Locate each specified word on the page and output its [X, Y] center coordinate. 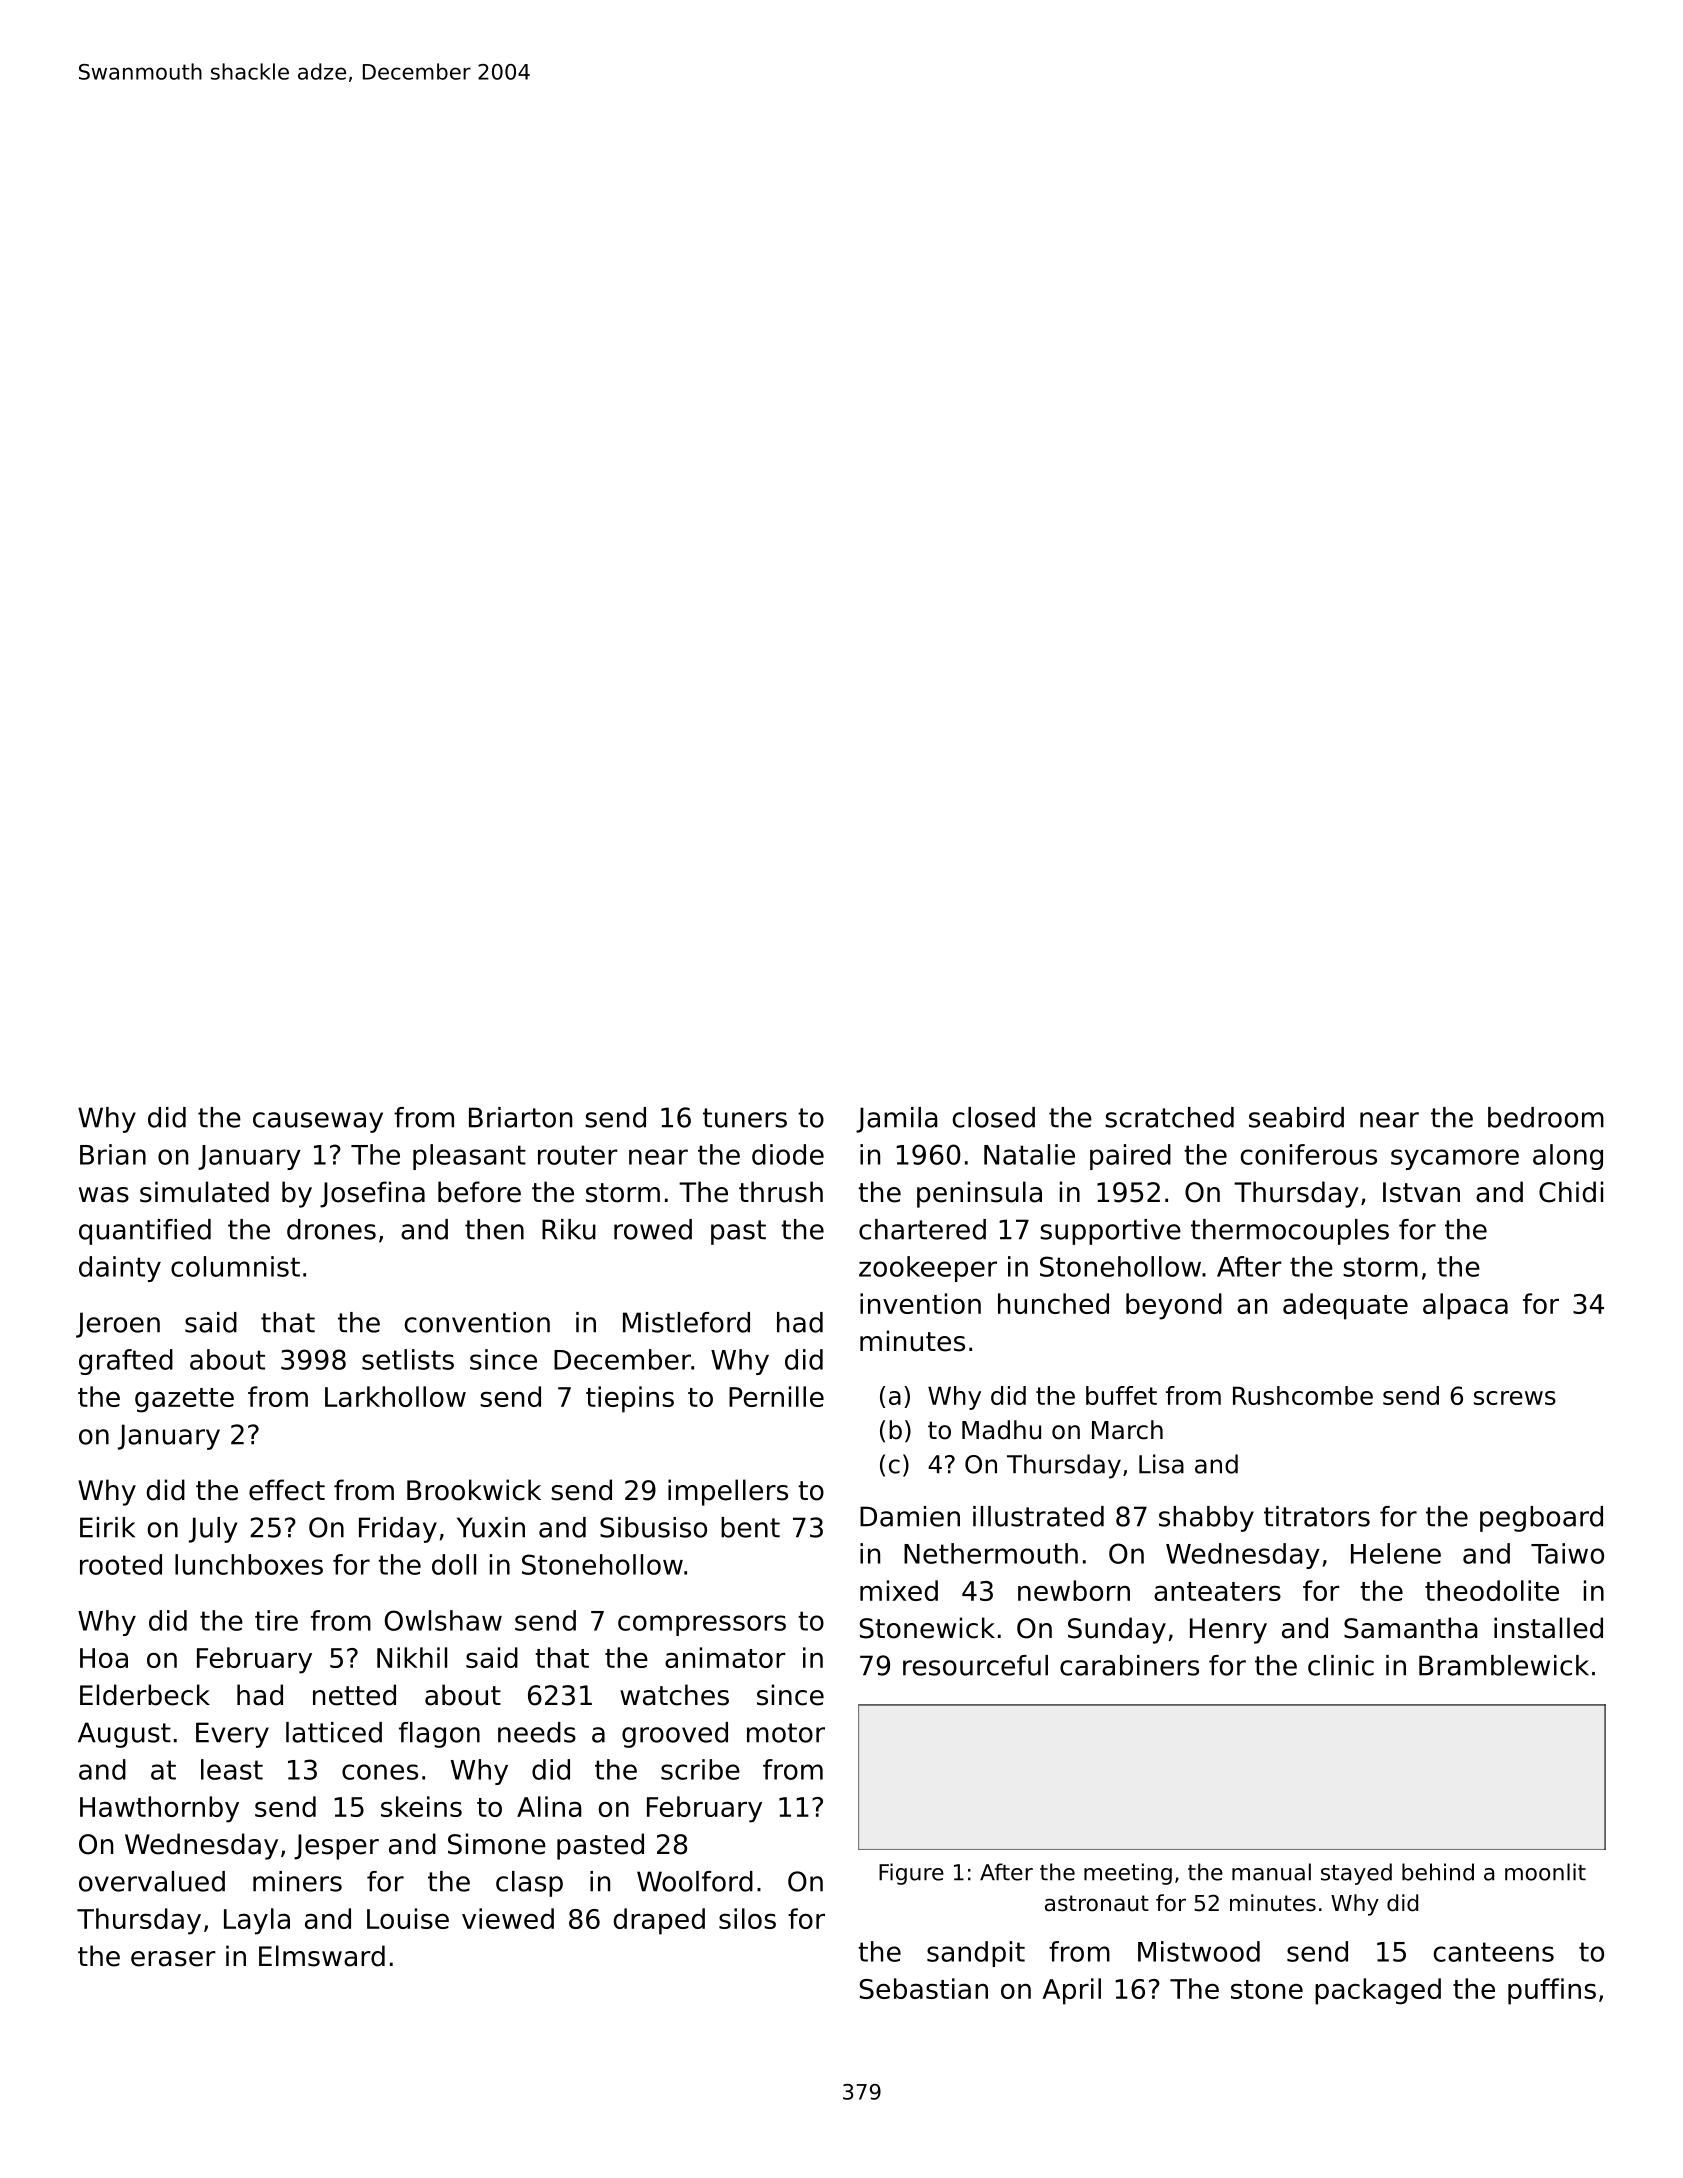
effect [287, 1490]
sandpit [976, 1954]
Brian [113, 1154]
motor [786, 1733]
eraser [173, 1959]
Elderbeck [145, 1695]
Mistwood [1199, 1951]
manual [1271, 1872]
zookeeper [928, 1269]
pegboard [1541, 1519]
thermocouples [1290, 1232]
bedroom [1546, 1117]
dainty [120, 1269]
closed [994, 1117]
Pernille [776, 1396]
